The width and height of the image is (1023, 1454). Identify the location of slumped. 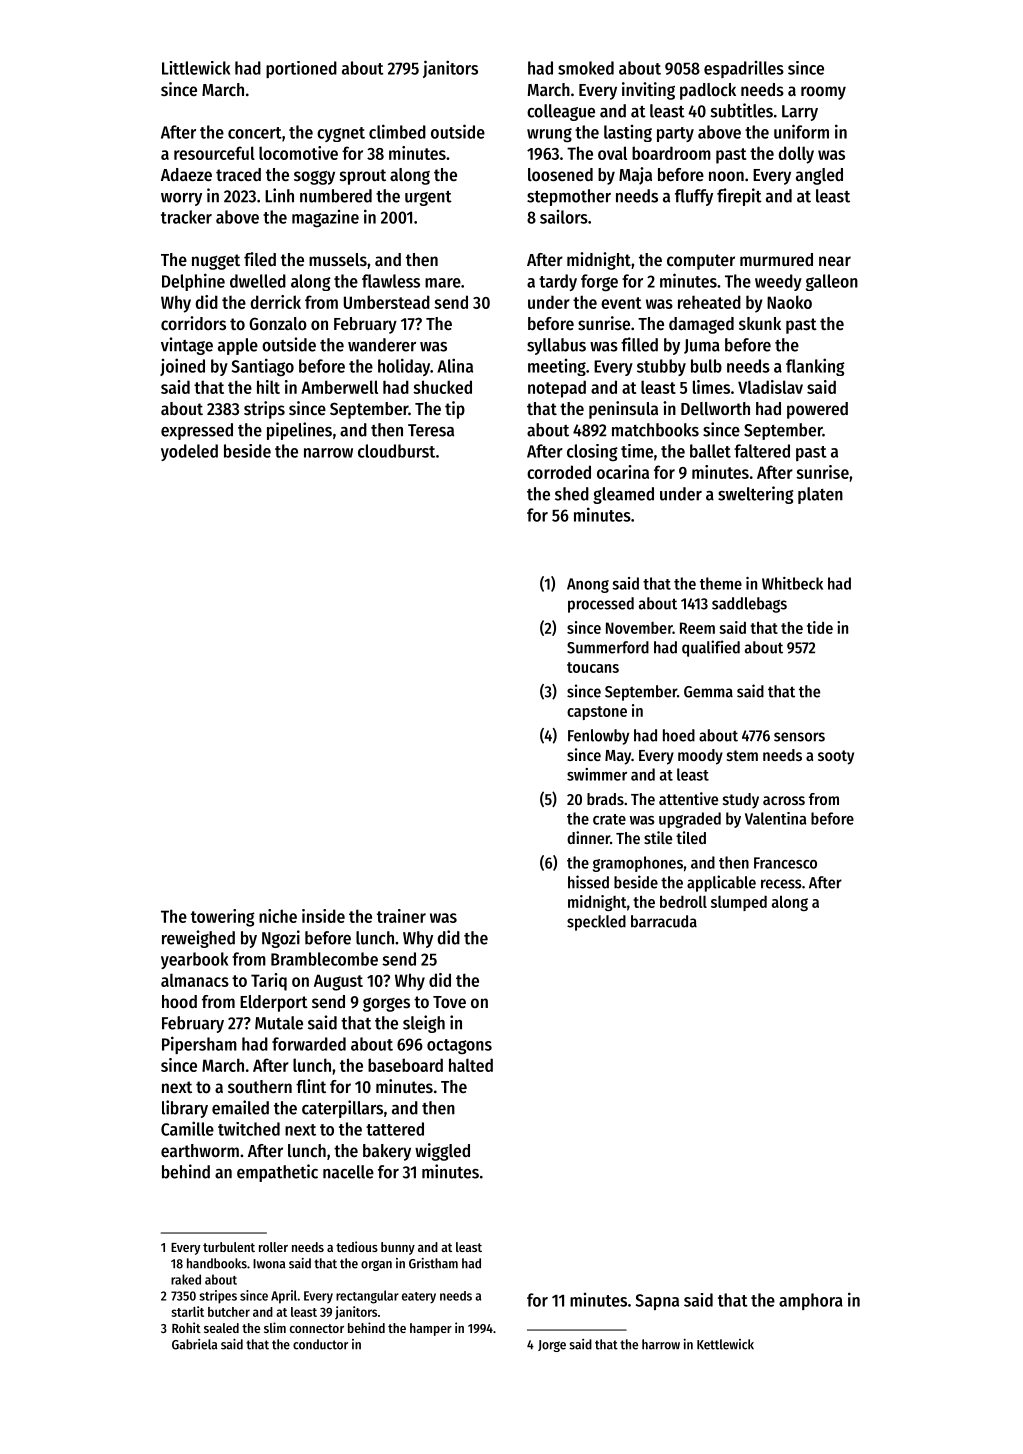
(739, 903).
